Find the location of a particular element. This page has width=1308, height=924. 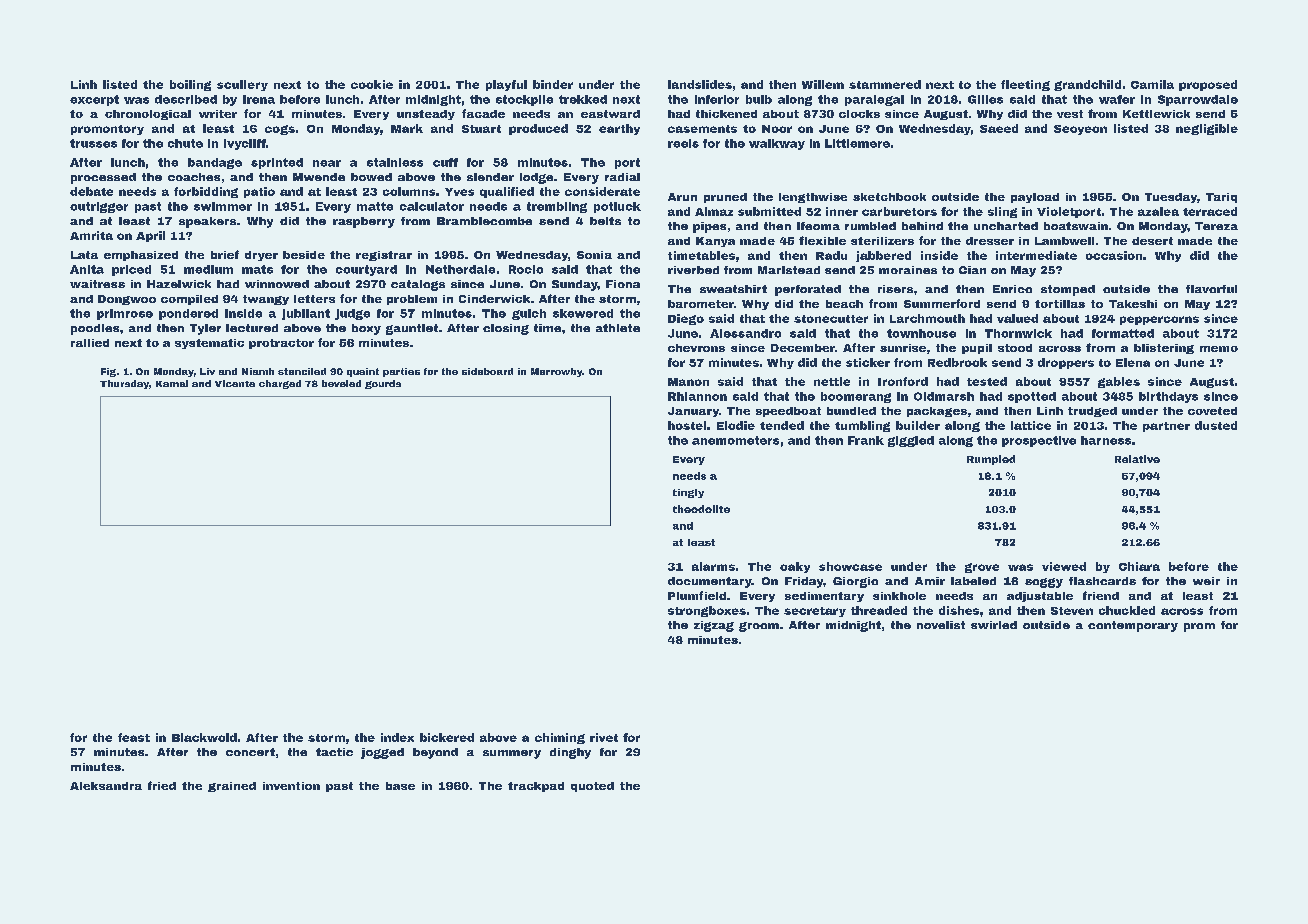

contemporary is located at coordinates (1133, 626).
